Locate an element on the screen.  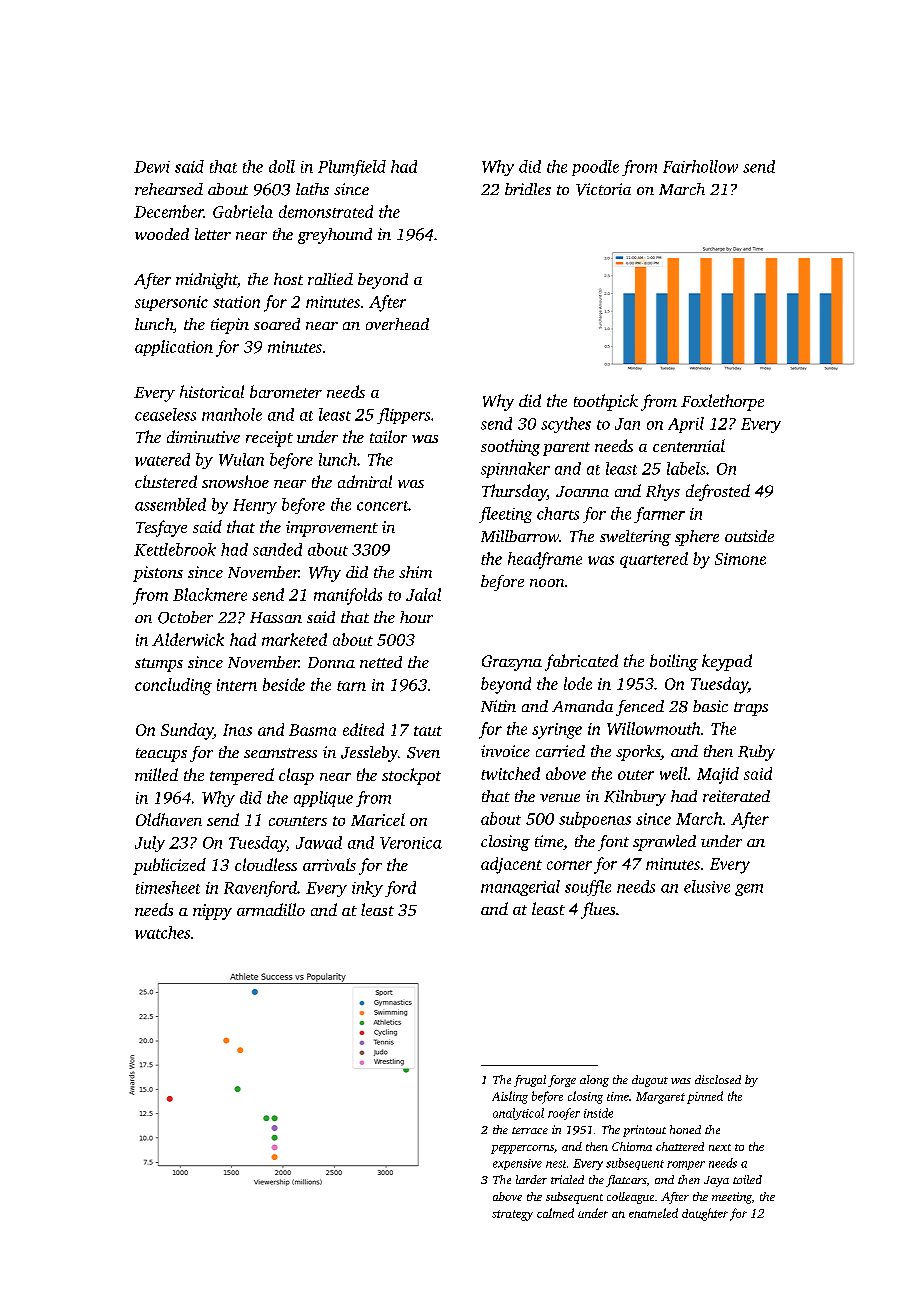
armadillo is located at coordinates (271, 909).
